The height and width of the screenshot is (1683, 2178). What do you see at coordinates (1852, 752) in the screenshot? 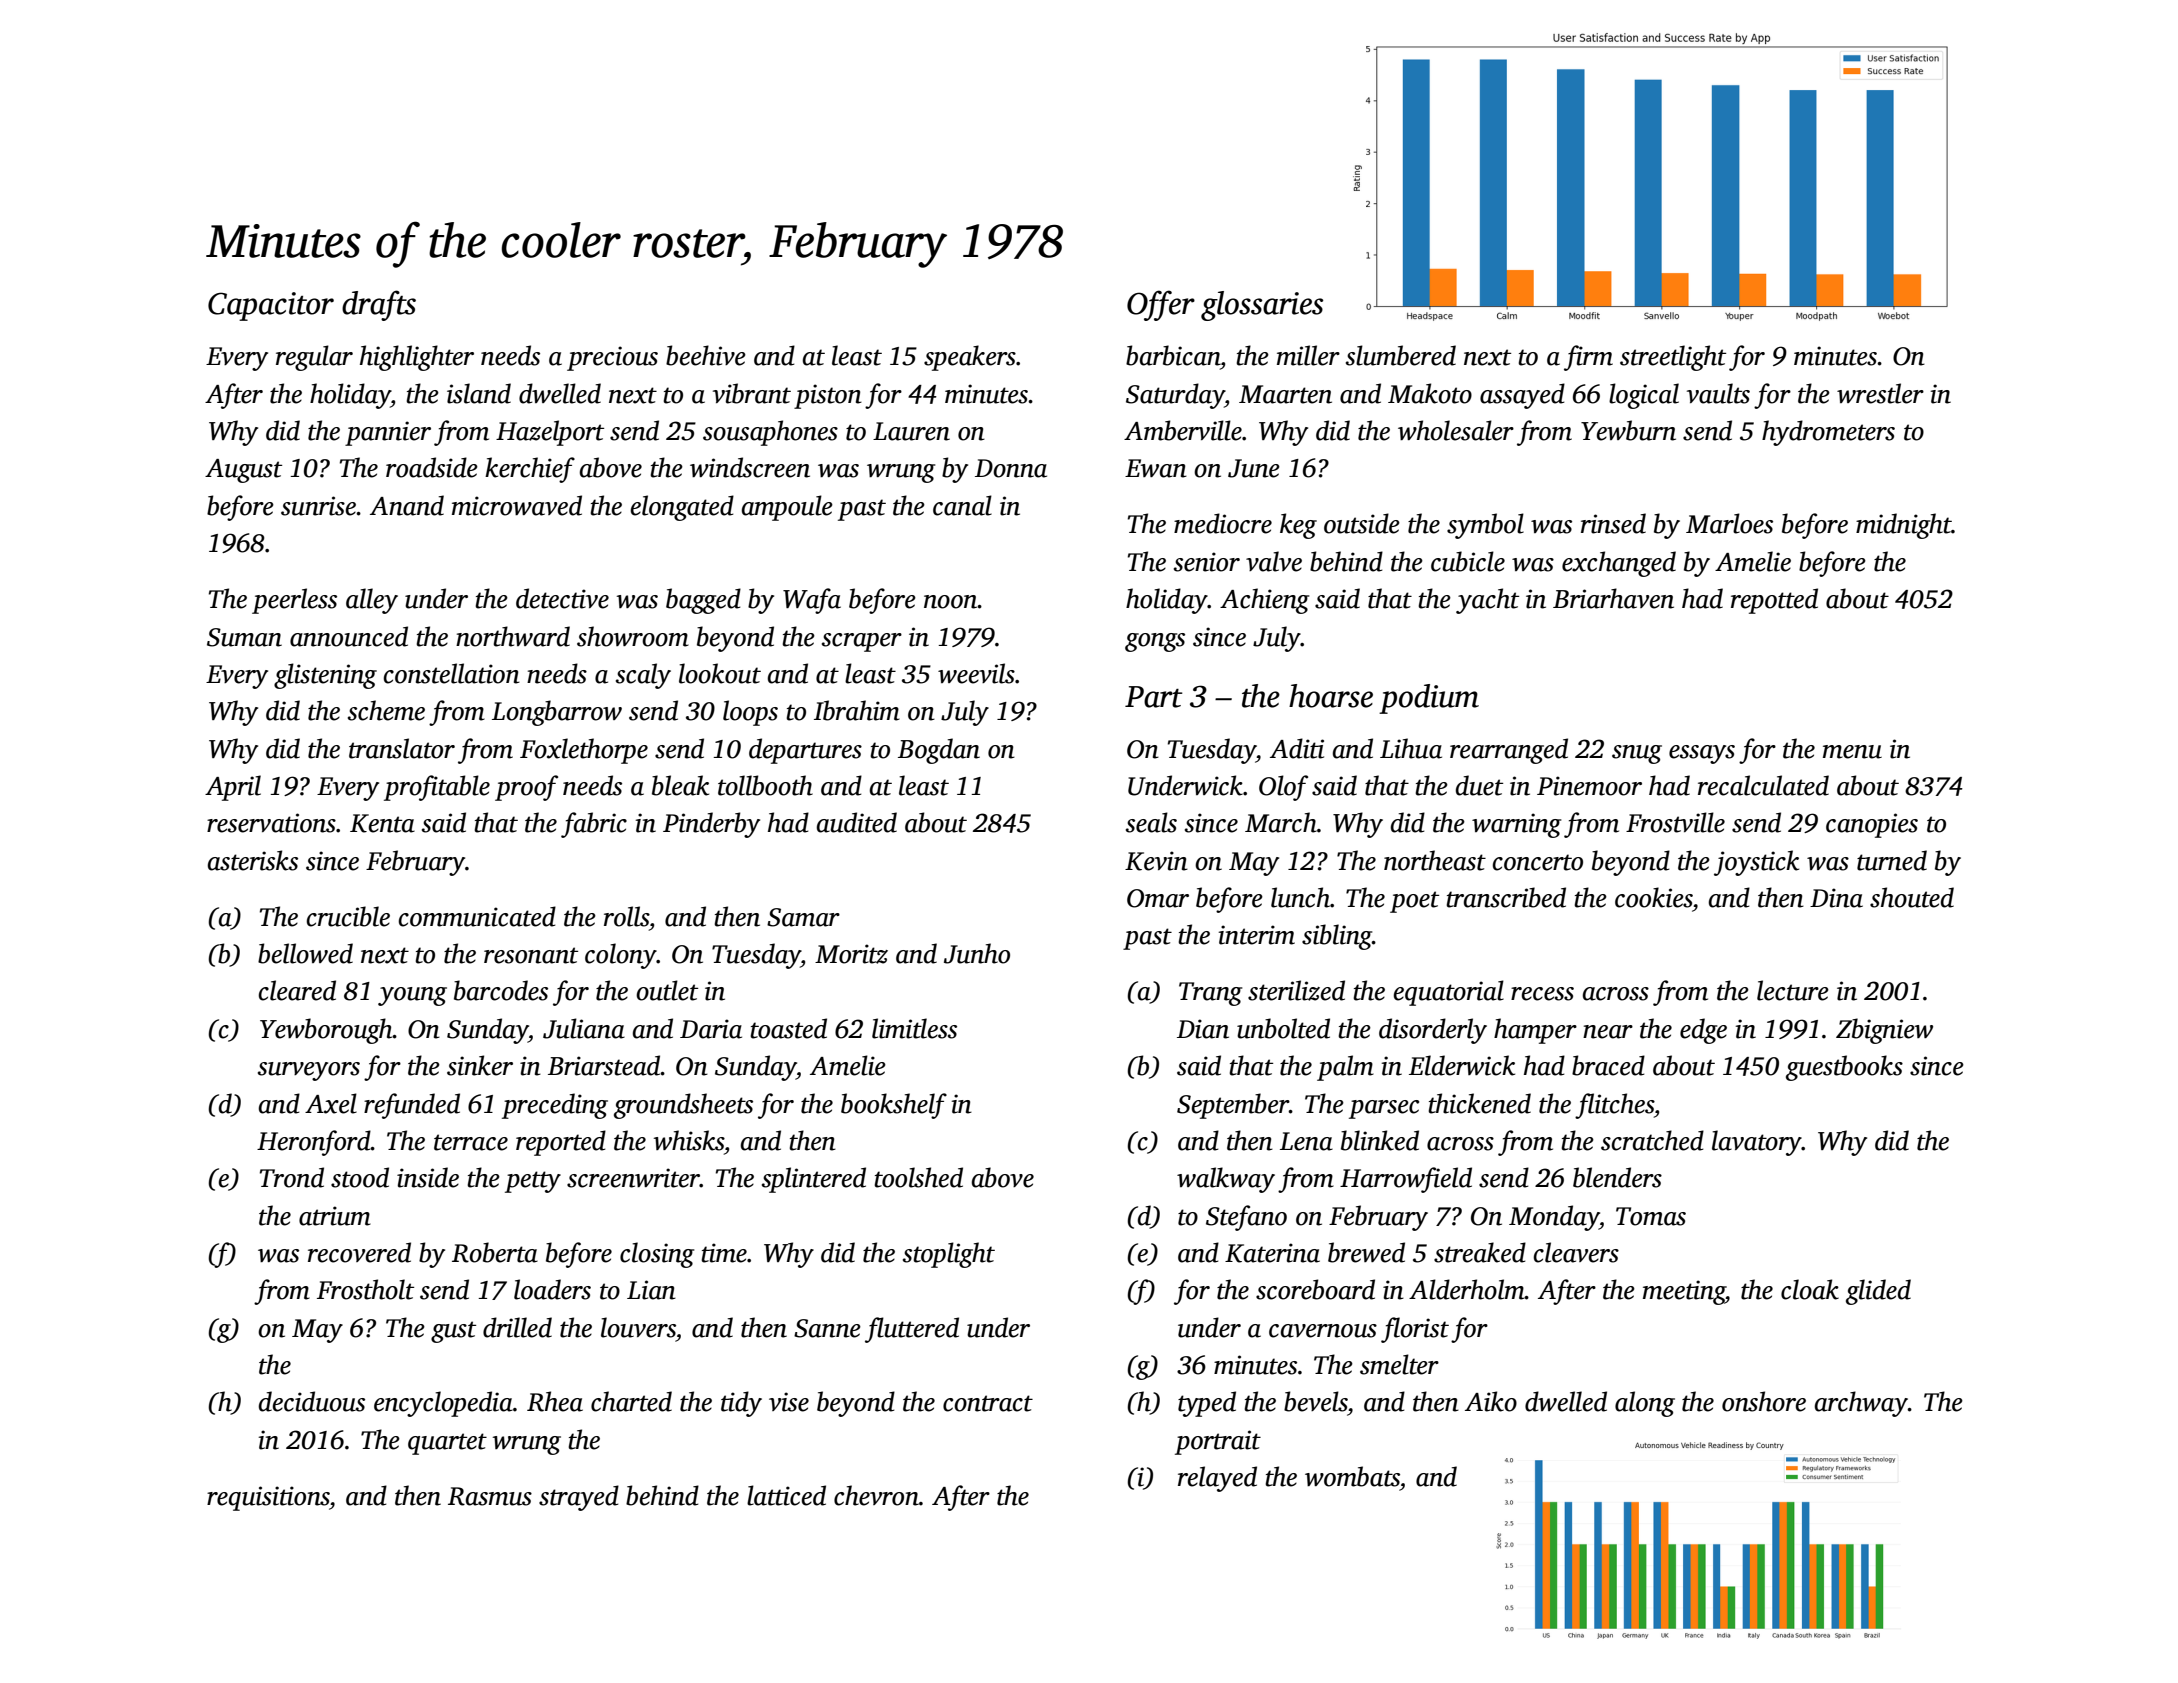
I see `menu` at bounding box center [1852, 752].
